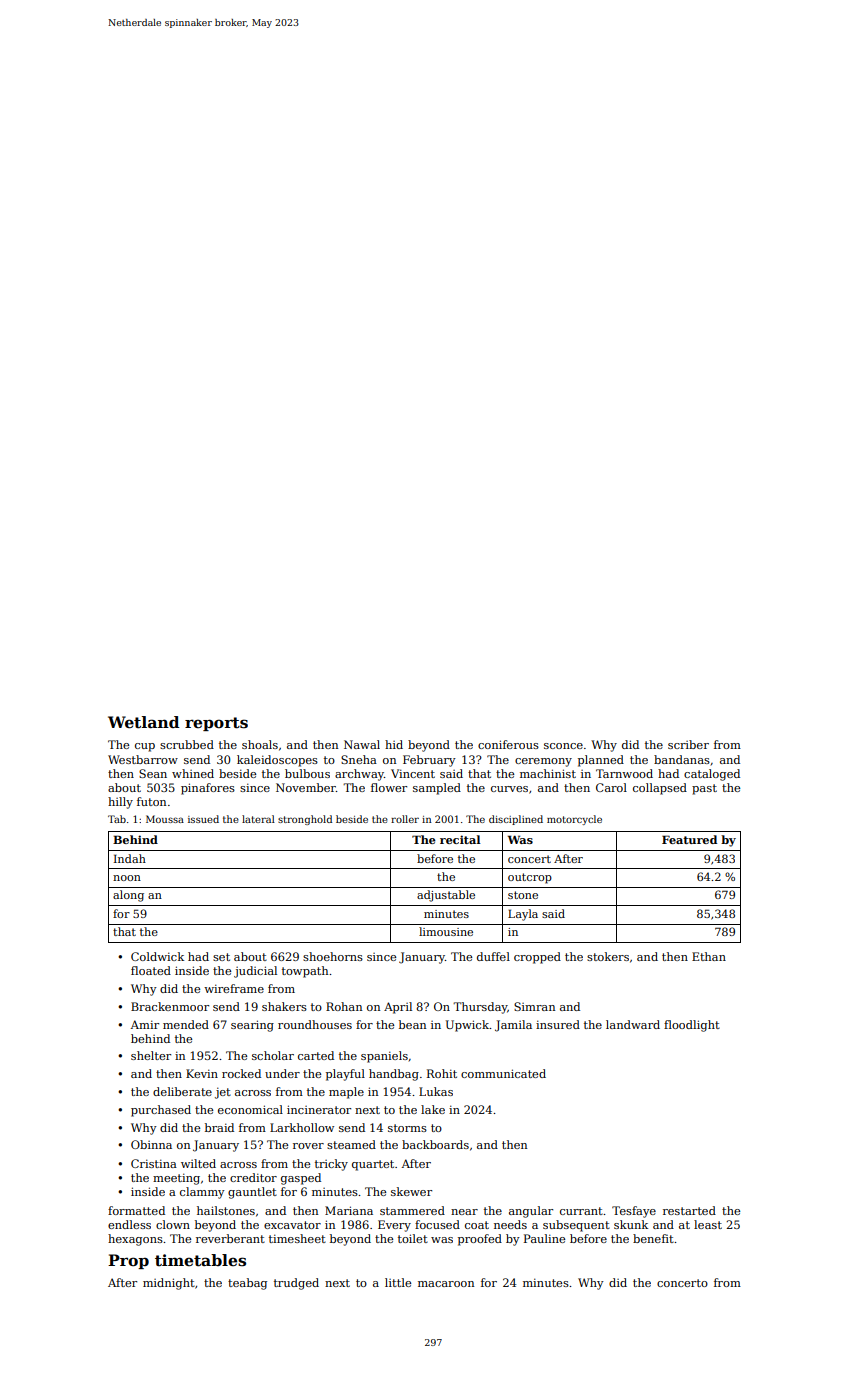 Image resolution: width=849 pixels, height=1400 pixels. Describe the element at coordinates (349, 1210) in the page. I see `Mariana` at that location.
